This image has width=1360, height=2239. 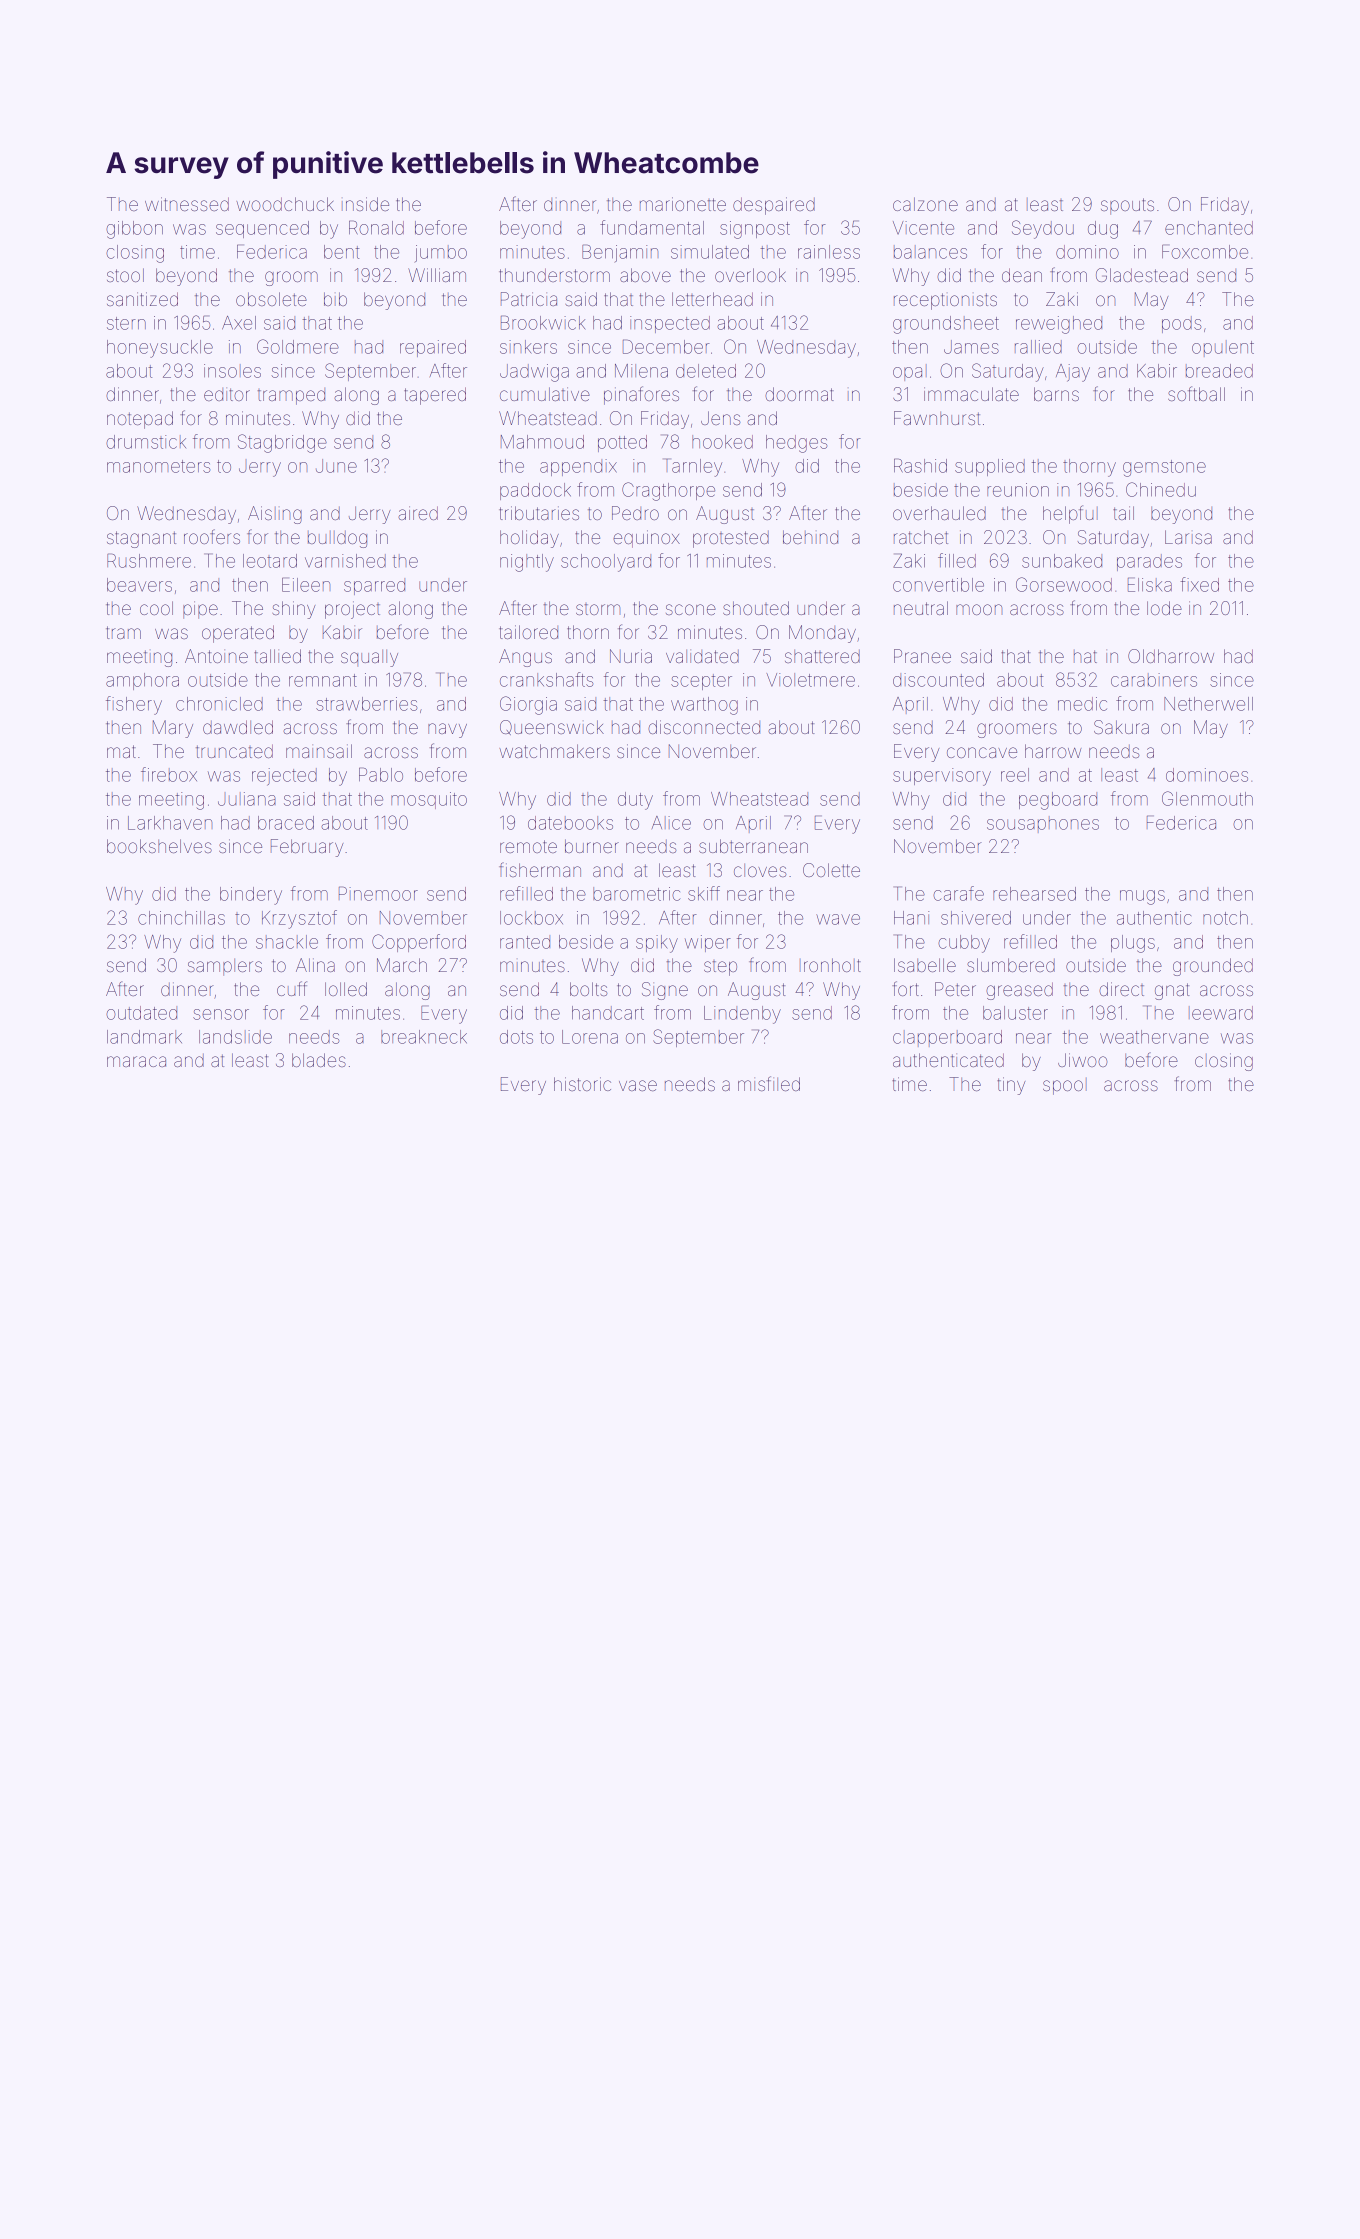 I want to click on leotard, so click(x=270, y=561).
